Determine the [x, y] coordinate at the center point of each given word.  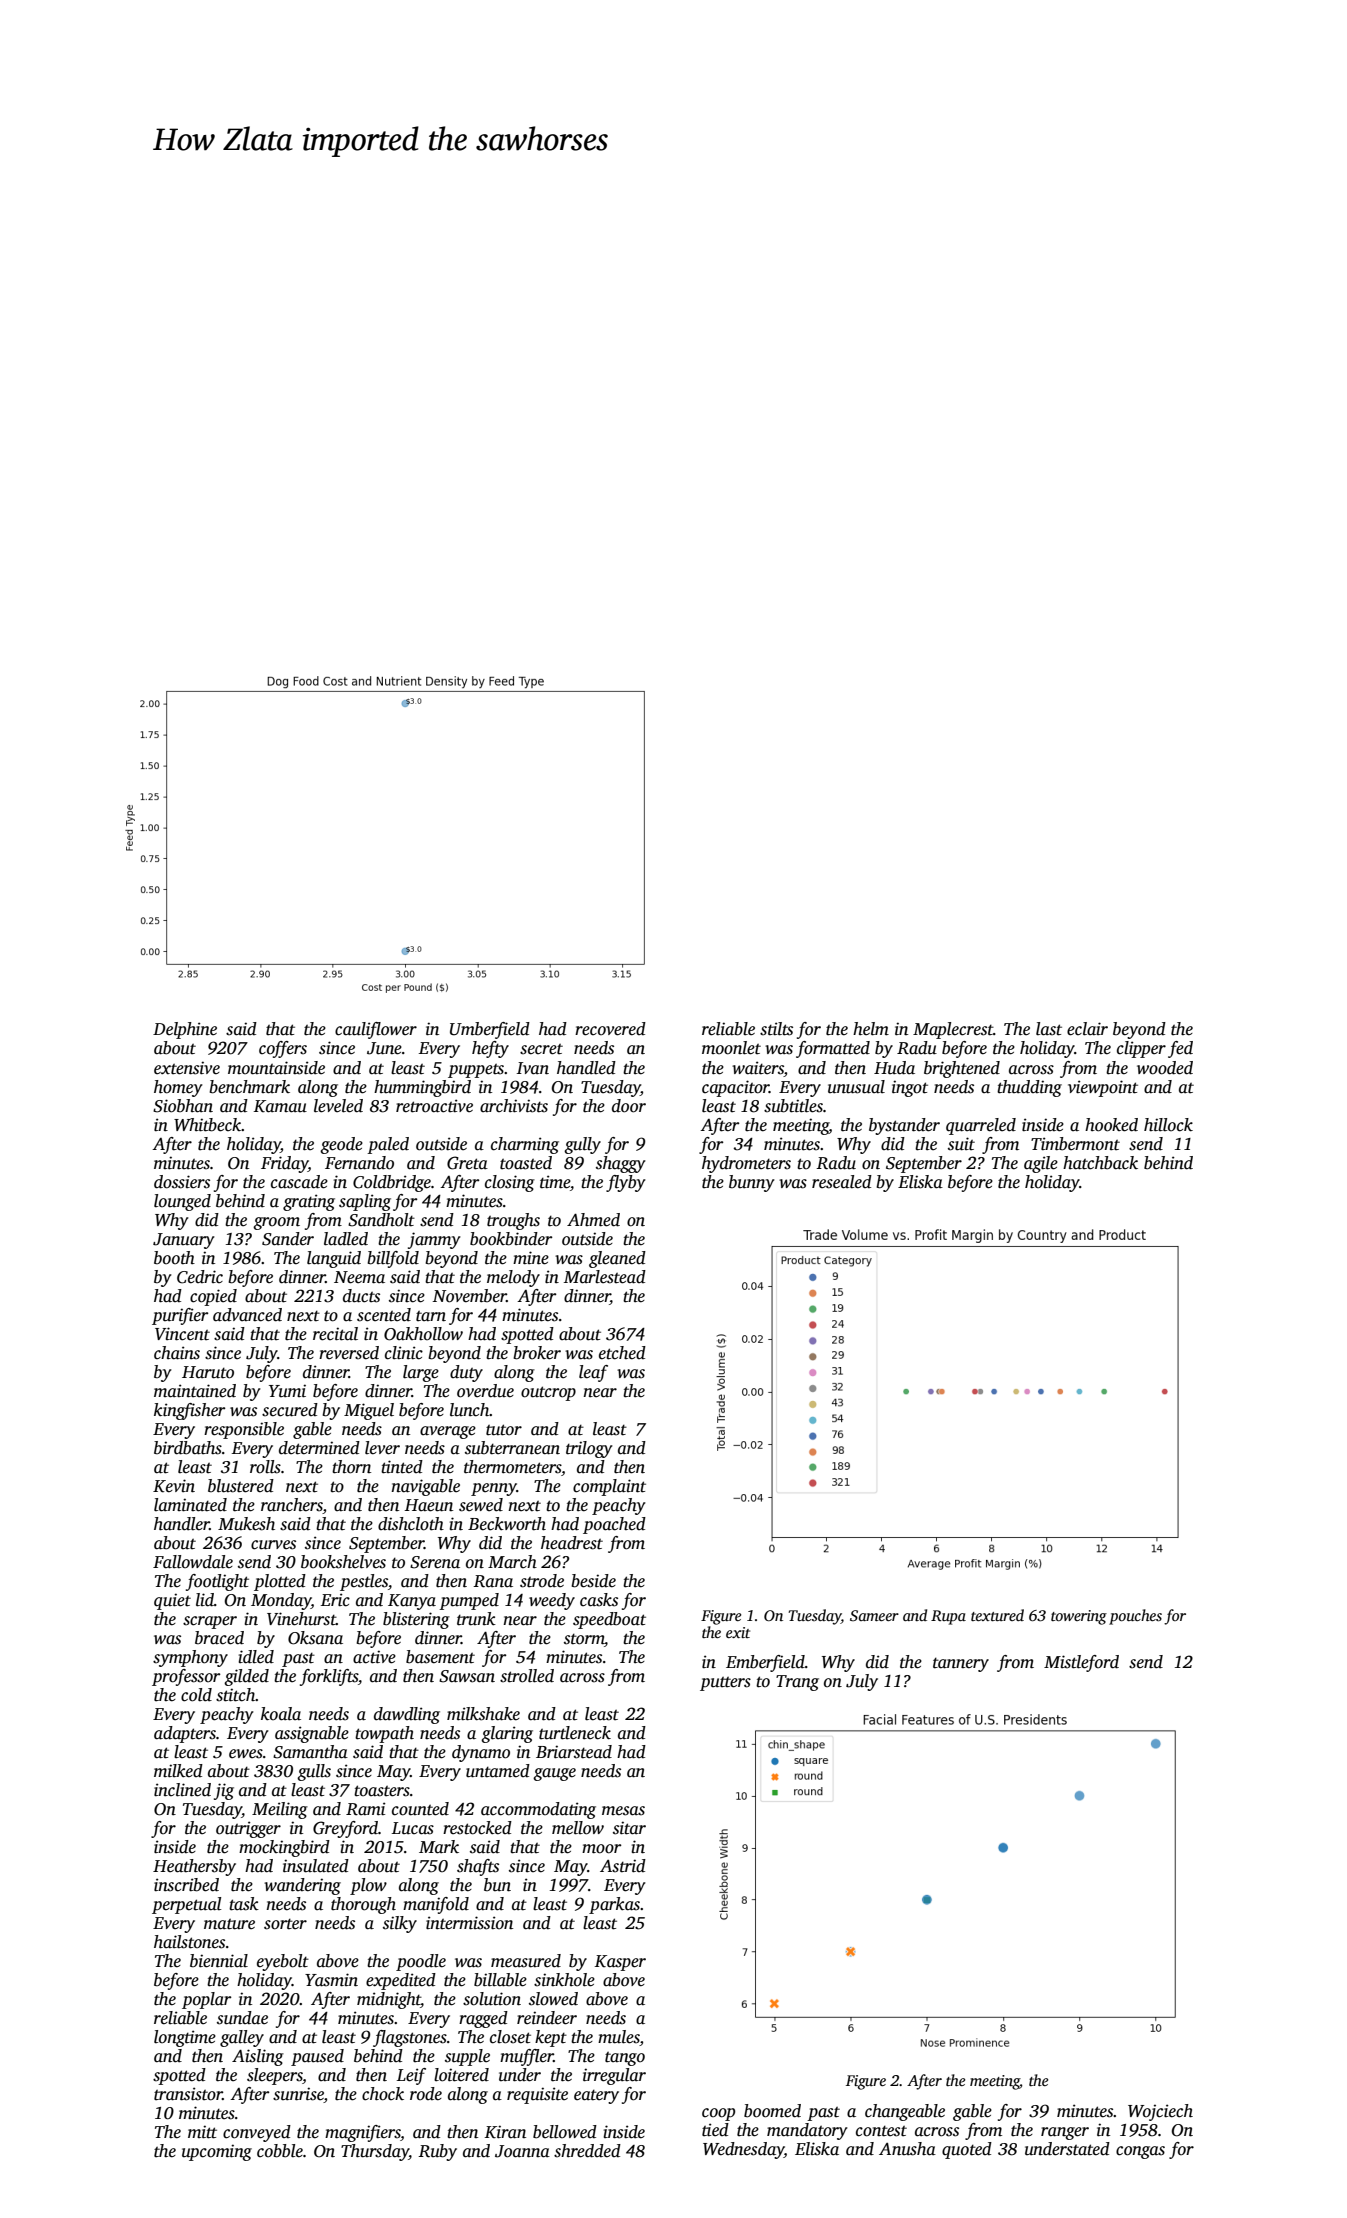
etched [622, 1353]
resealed [842, 1182]
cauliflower [376, 1030]
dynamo [481, 1753]
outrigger [248, 1829]
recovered [610, 1029]
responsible [244, 1430]
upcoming [217, 2152]
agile [1041, 1164]
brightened [962, 1069]
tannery [961, 1665]
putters [725, 1684]
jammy [434, 1240]
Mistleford [1081, 1663]
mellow [578, 1828]
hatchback [1100, 1163]
